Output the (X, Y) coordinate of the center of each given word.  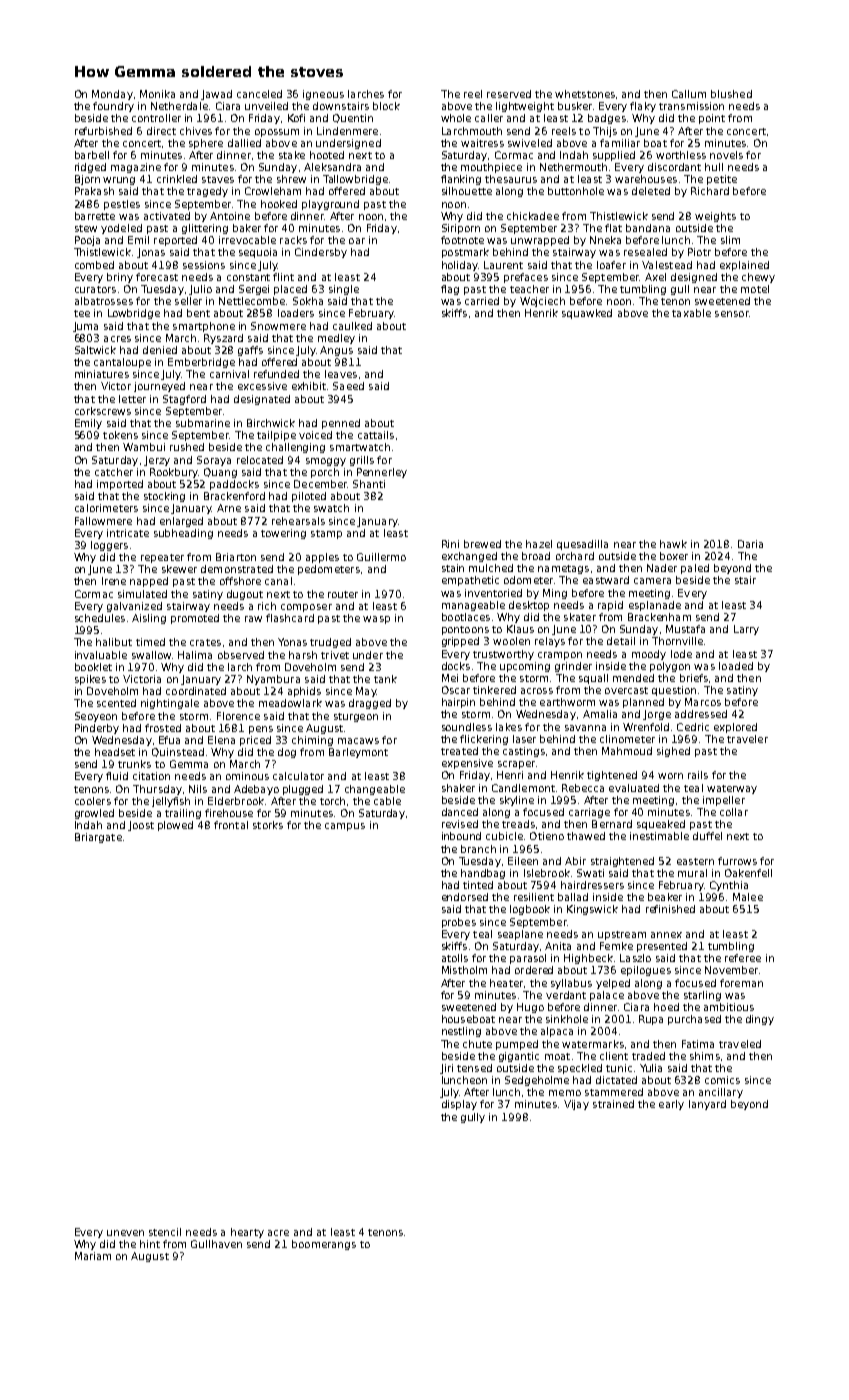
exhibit (309, 386)
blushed (731, 94)
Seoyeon (96, 717)
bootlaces (466, 617)
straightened (622, 862)
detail (621, 641)
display (459, 1105)
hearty (247, 1233)
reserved (509, 94)
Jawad (216, 95)
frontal (231, 825)
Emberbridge (201, 363)
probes (459, 923)
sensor (732, 314)
